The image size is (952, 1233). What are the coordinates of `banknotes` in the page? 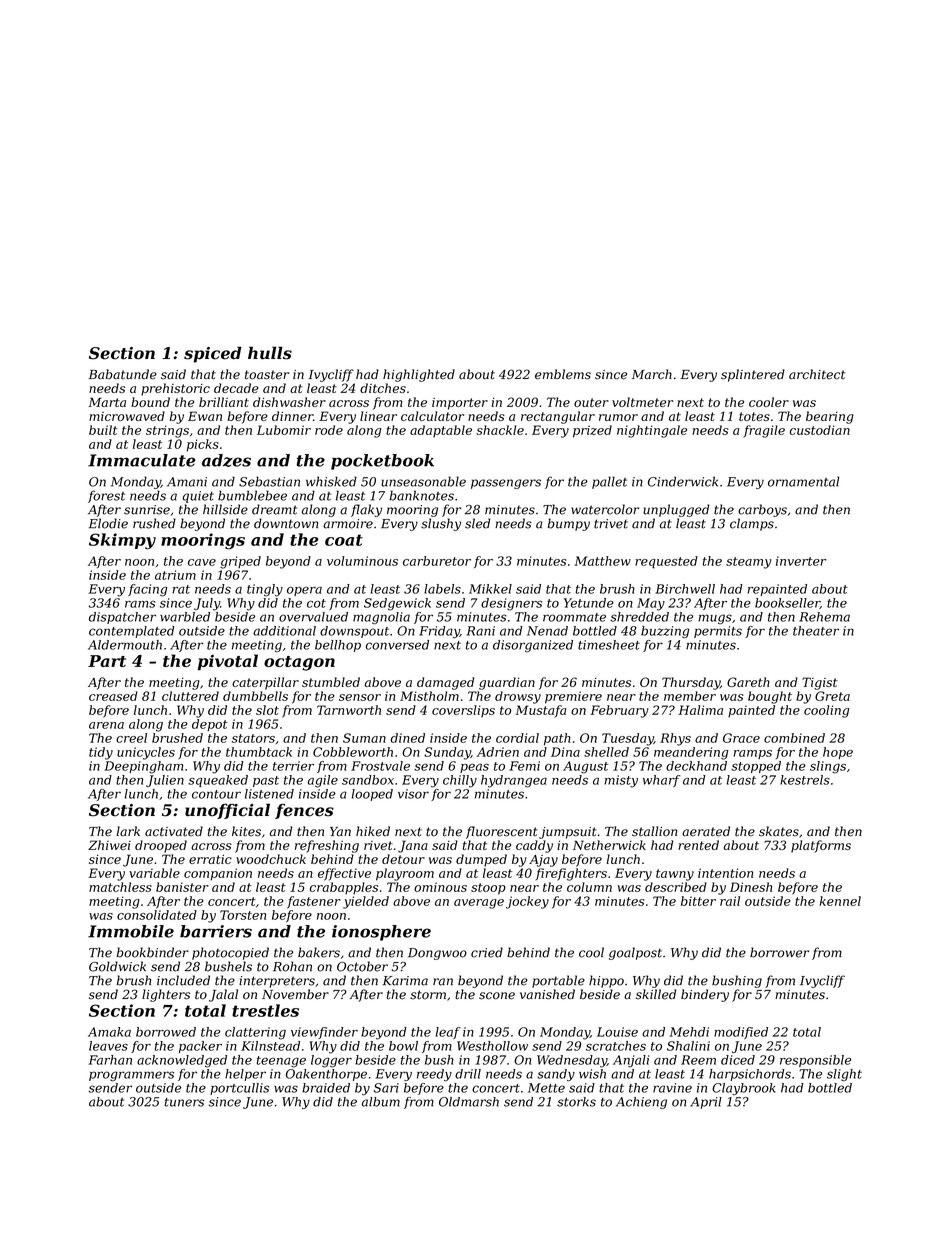 It's located at (421, 495).
